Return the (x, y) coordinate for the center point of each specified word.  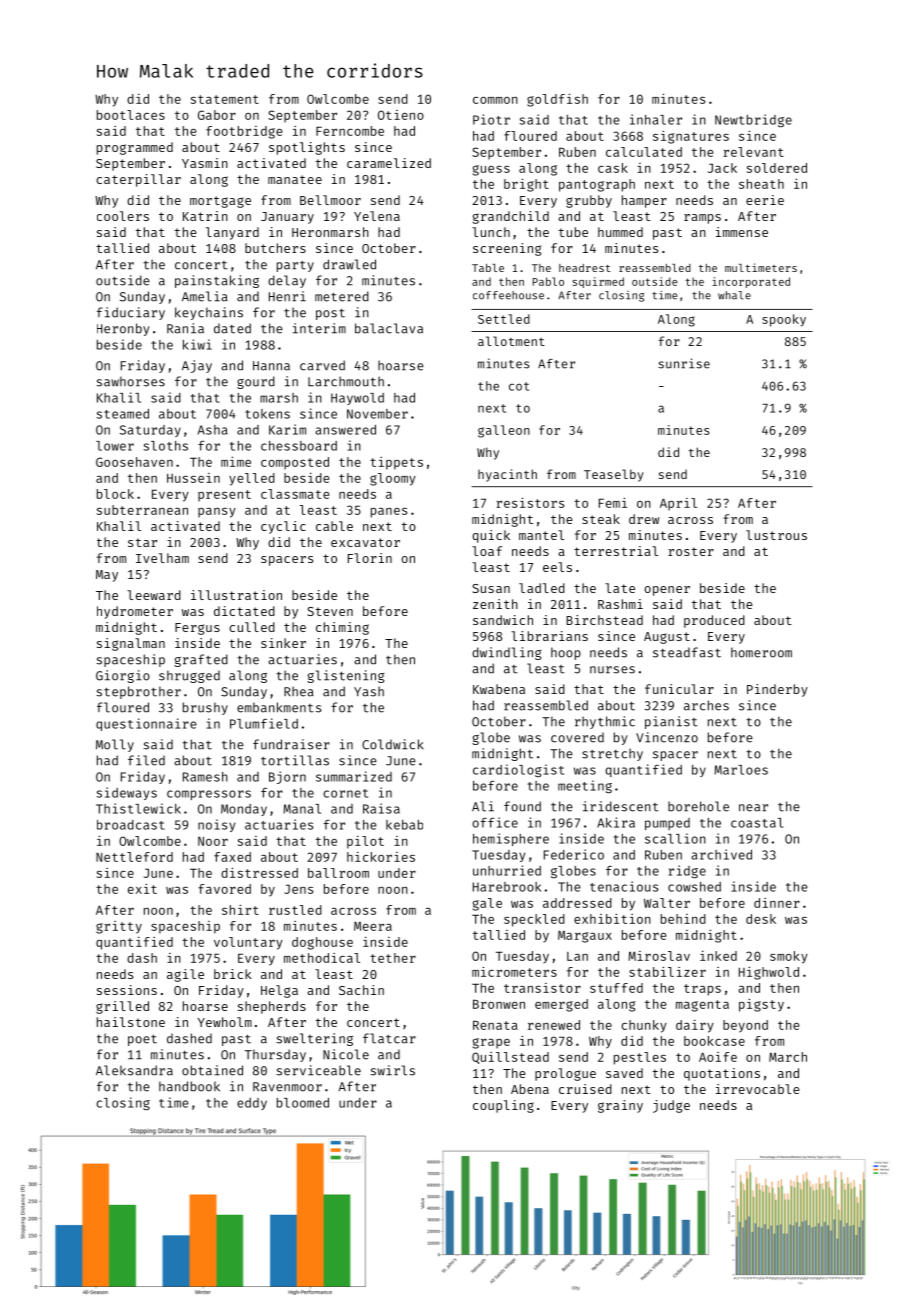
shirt (240, 910)
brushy (205, 708)
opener (667, 591)
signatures (691, 137)
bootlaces (131, 115)
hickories (381, 857)
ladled (542, 588)
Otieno (401, 115)
